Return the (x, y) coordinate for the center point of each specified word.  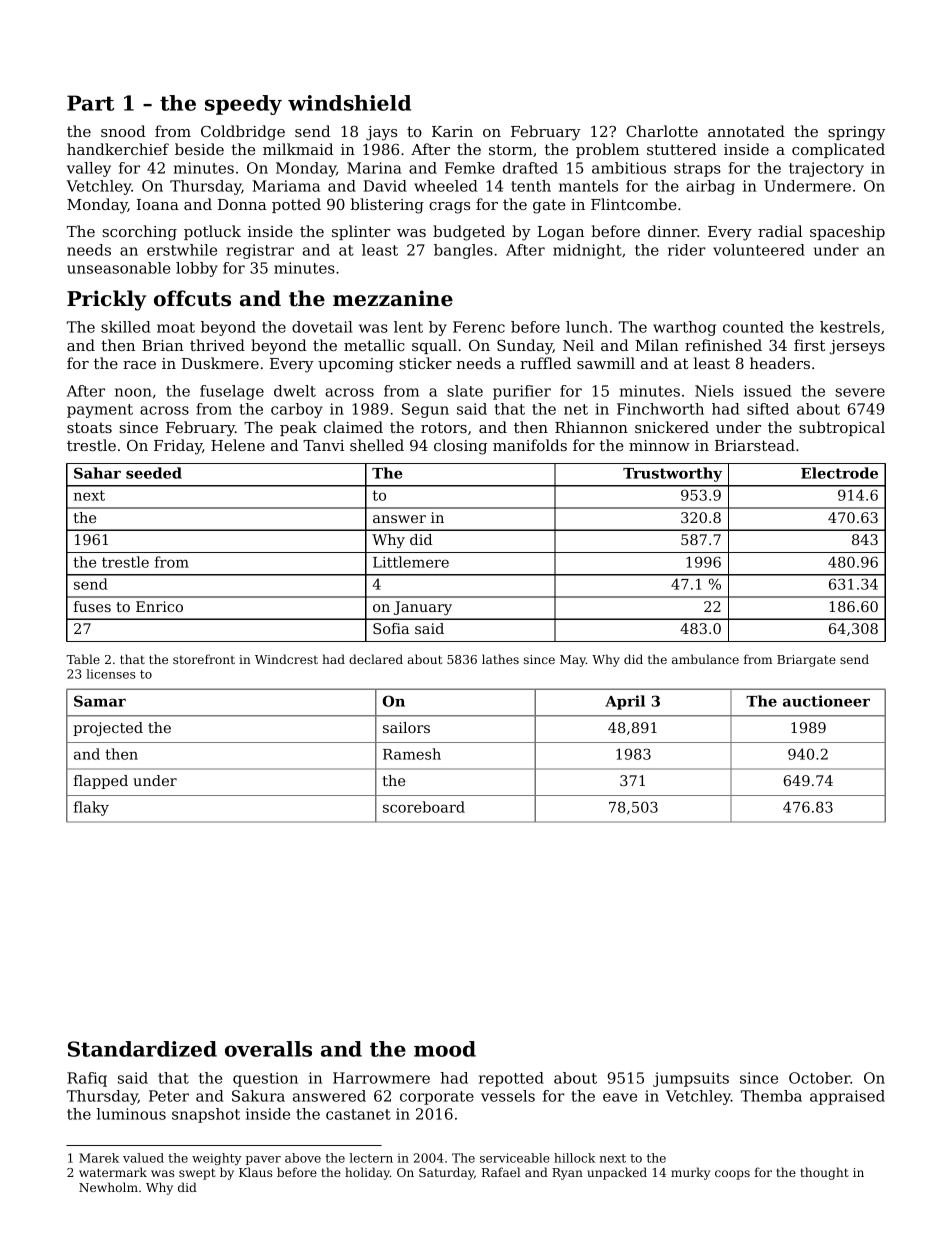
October (819, 1078)
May (573, 661)
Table (83, 659)
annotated (746, 131)
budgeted (469, 233)
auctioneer (826, 701)
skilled (126, 327)
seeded (154, 473)
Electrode (839, 473)
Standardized (142, 1049)
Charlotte (662, 131)
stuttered (682, 149)
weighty (217, 1159)
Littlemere (411, 562)
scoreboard (424, 807)
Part (90, 103)
